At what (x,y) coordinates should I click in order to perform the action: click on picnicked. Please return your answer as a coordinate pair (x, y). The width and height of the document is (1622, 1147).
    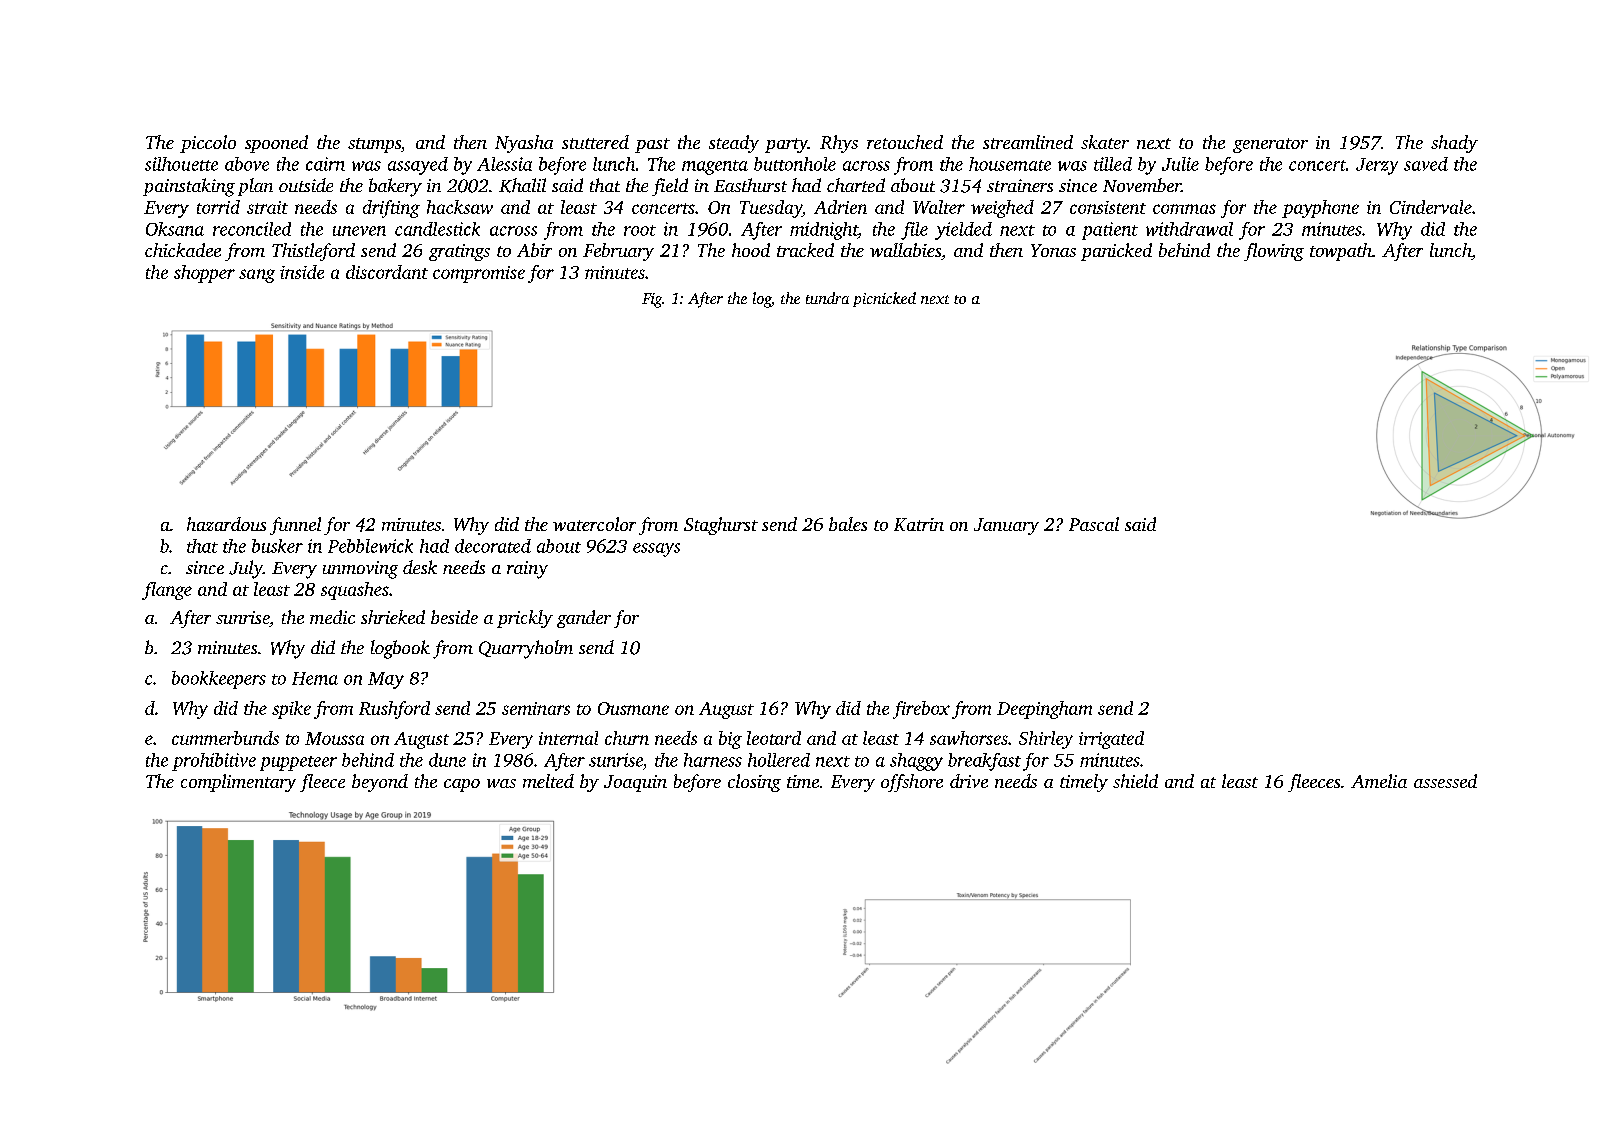
    Looking at the image, I should click on (884, 299).
